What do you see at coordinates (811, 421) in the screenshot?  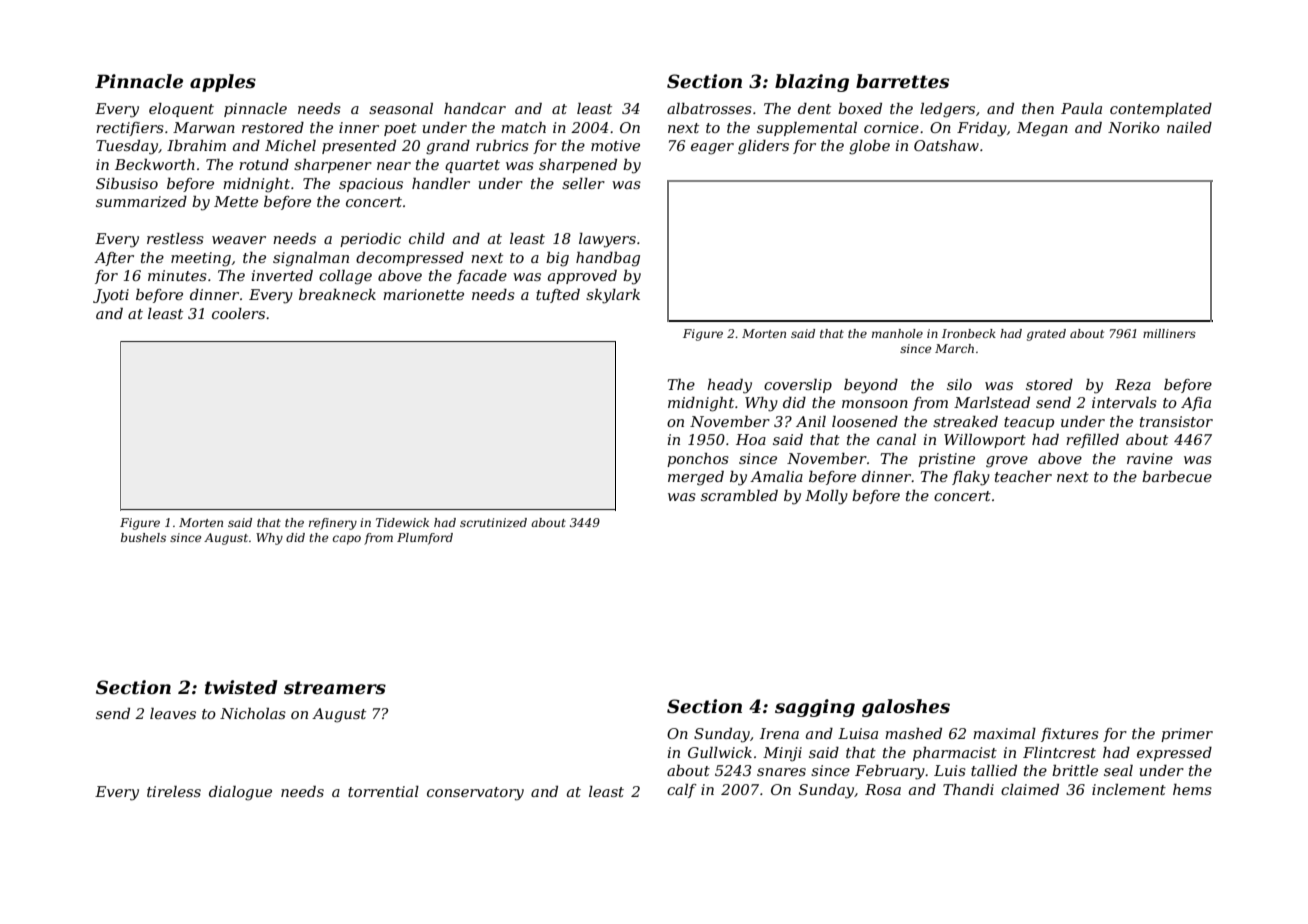 I see `Anil` at bounding box center [811, 421].
